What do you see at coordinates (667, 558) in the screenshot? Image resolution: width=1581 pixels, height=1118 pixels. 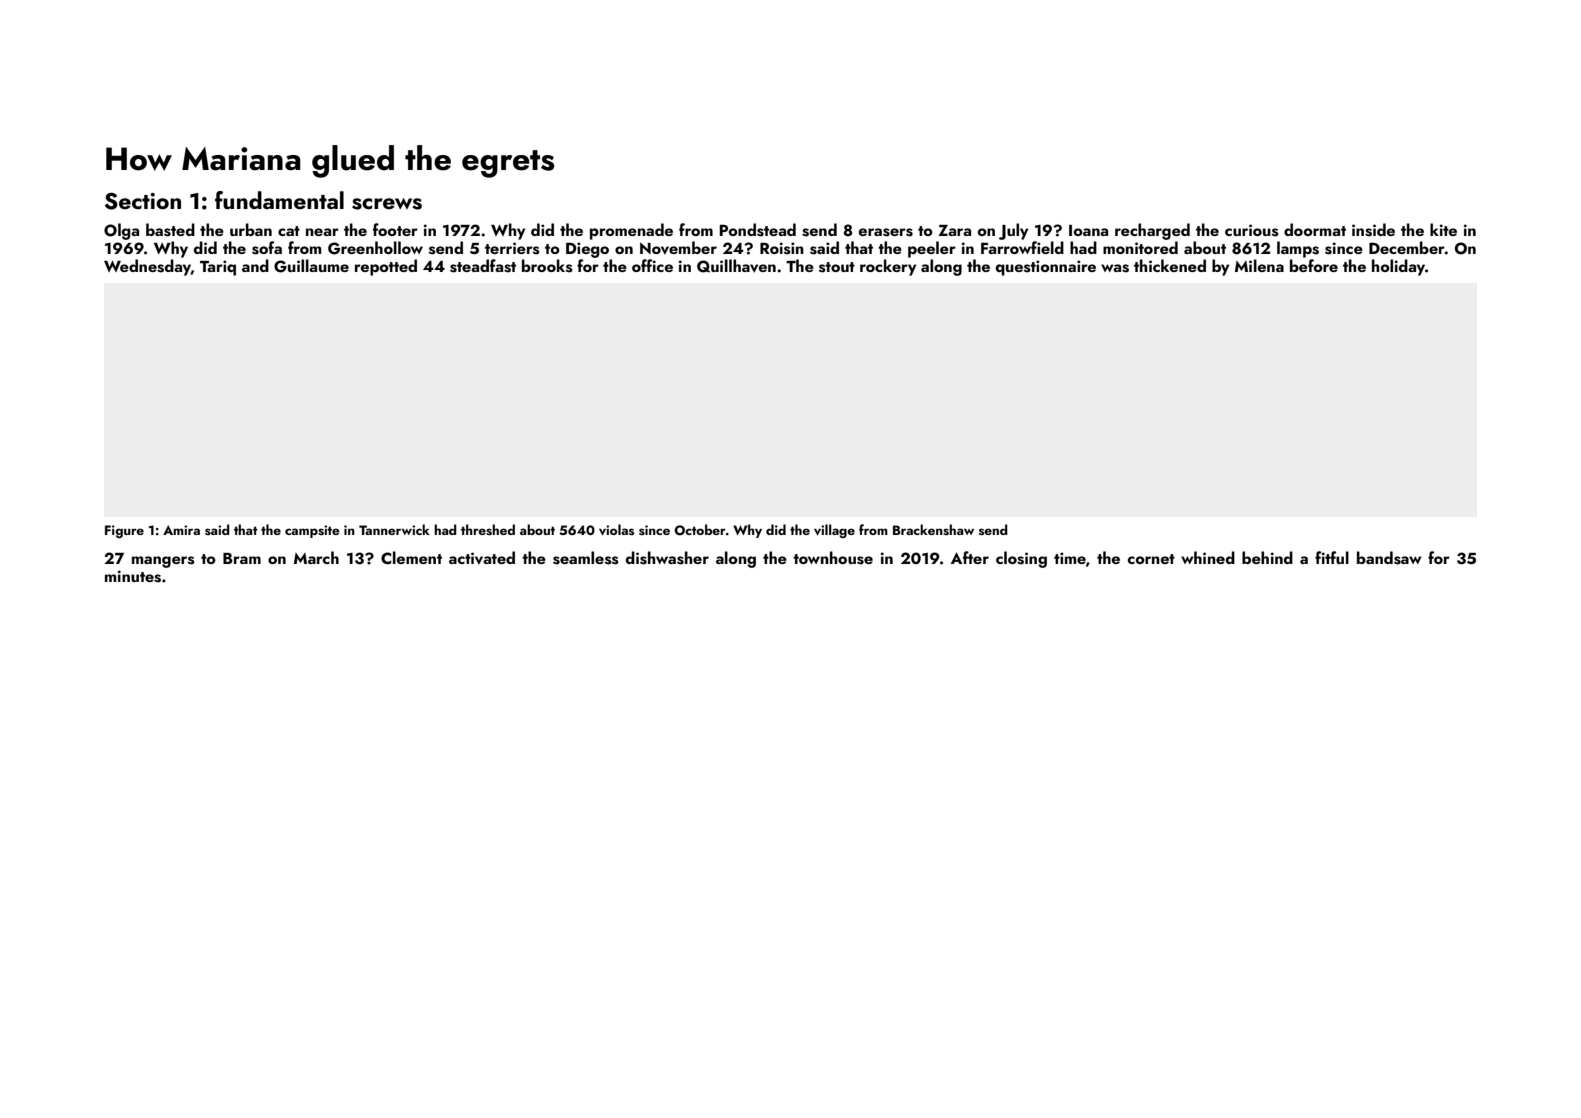 I see `dishwasher` at bounding box center [667, 558].
